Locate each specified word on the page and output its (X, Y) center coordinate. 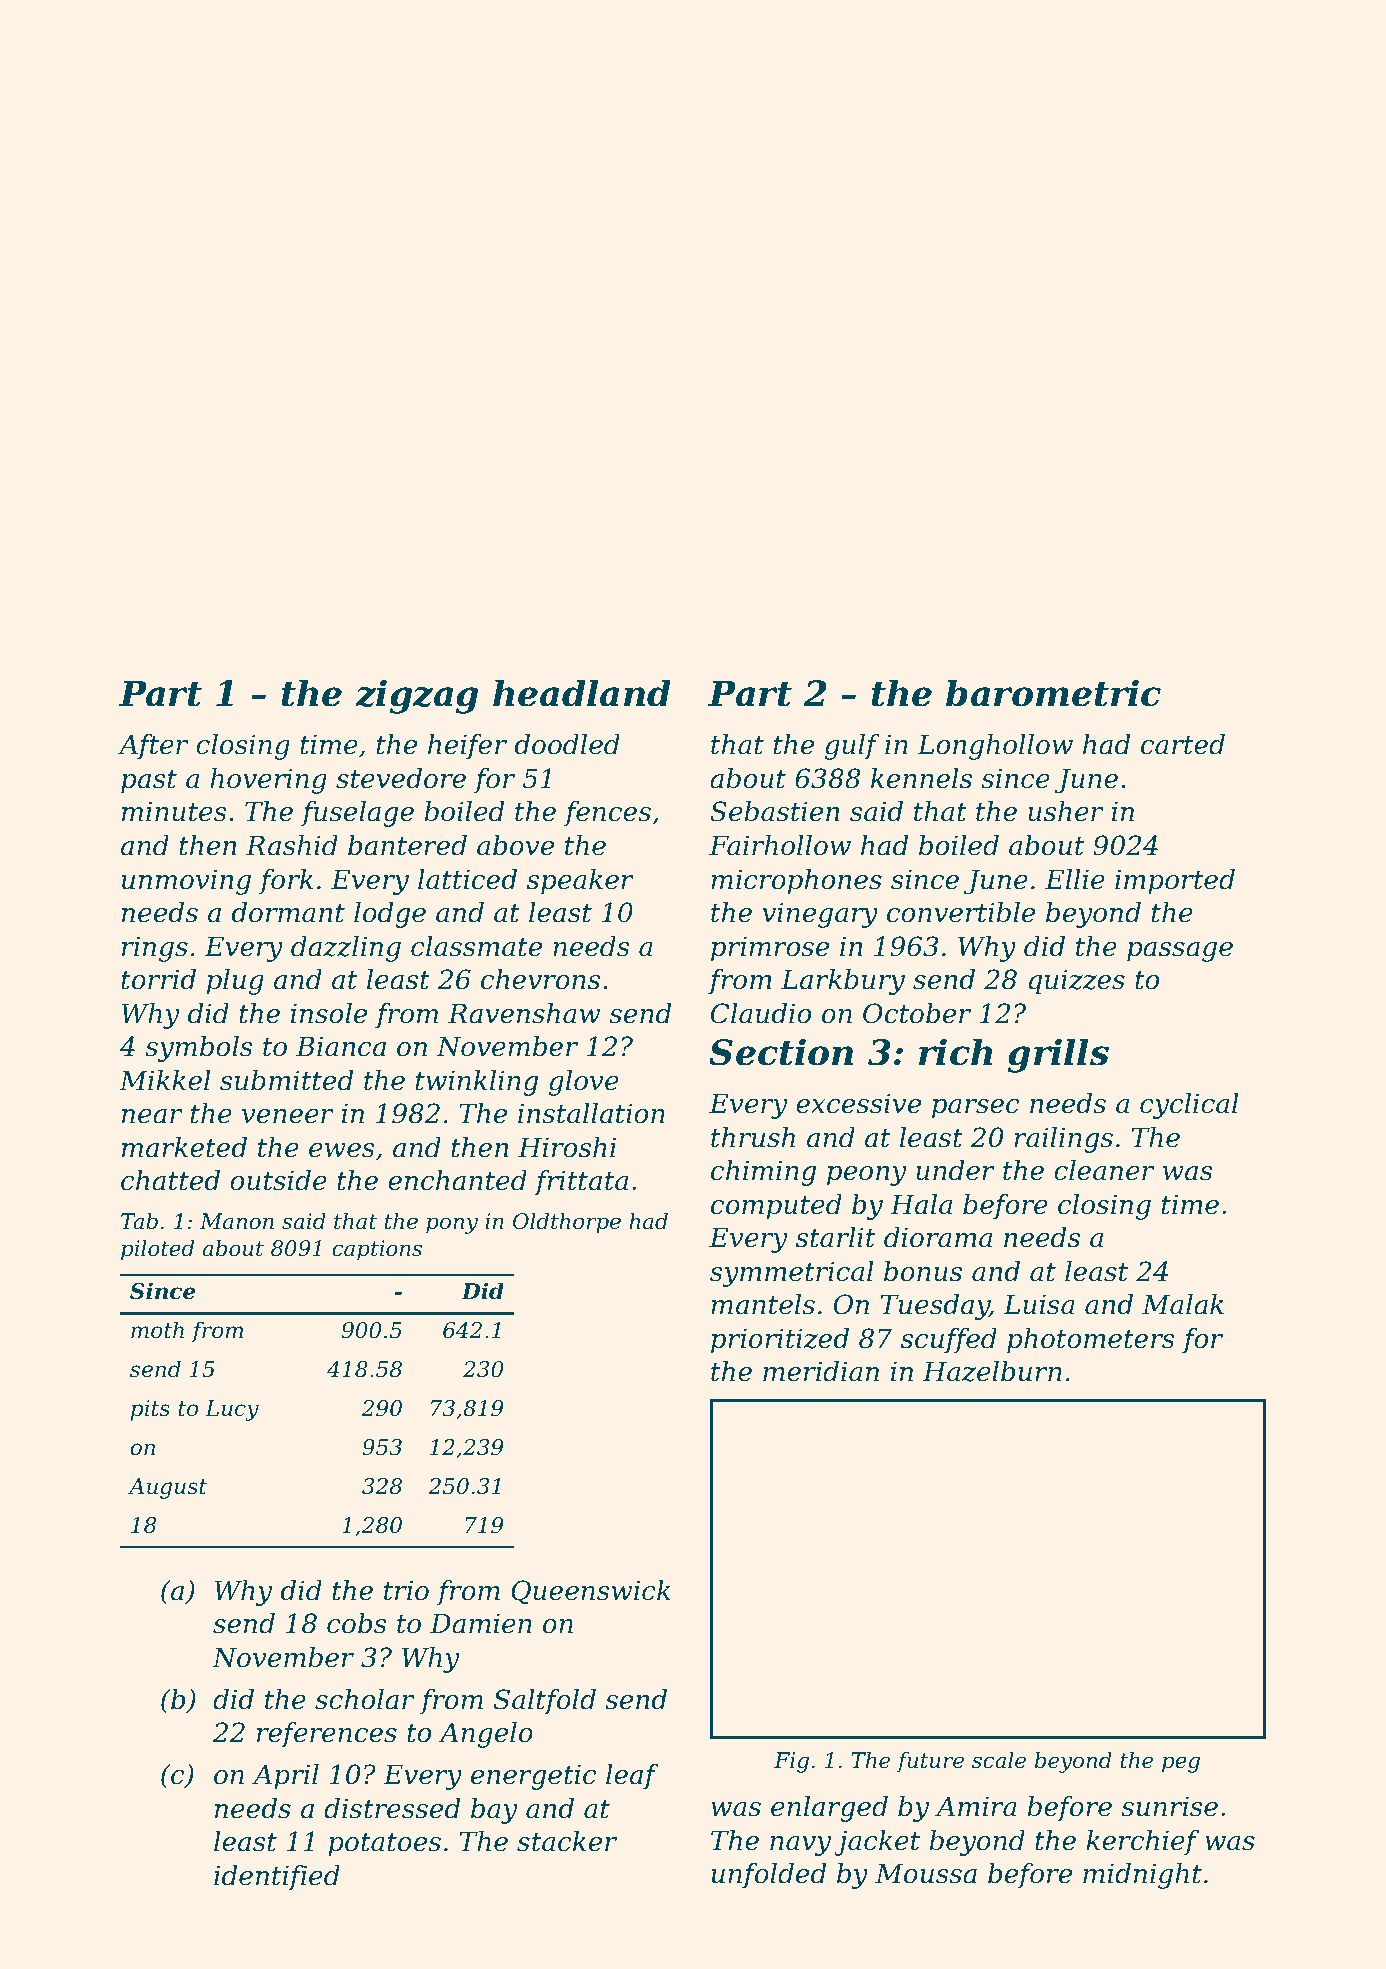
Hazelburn (992, 1371)
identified (277, 1878)
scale (999, 1760)
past (149, 782)
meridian (821, 1371)
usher (1066, 811)
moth (157, 1330)
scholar (365, 1699)
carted (1183, 744)
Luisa (1039, 1304)
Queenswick (591, 1592)
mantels (763, 1304)
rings (155, 949)
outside (278, 1180)
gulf (852, 747)
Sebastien (774, 811)
